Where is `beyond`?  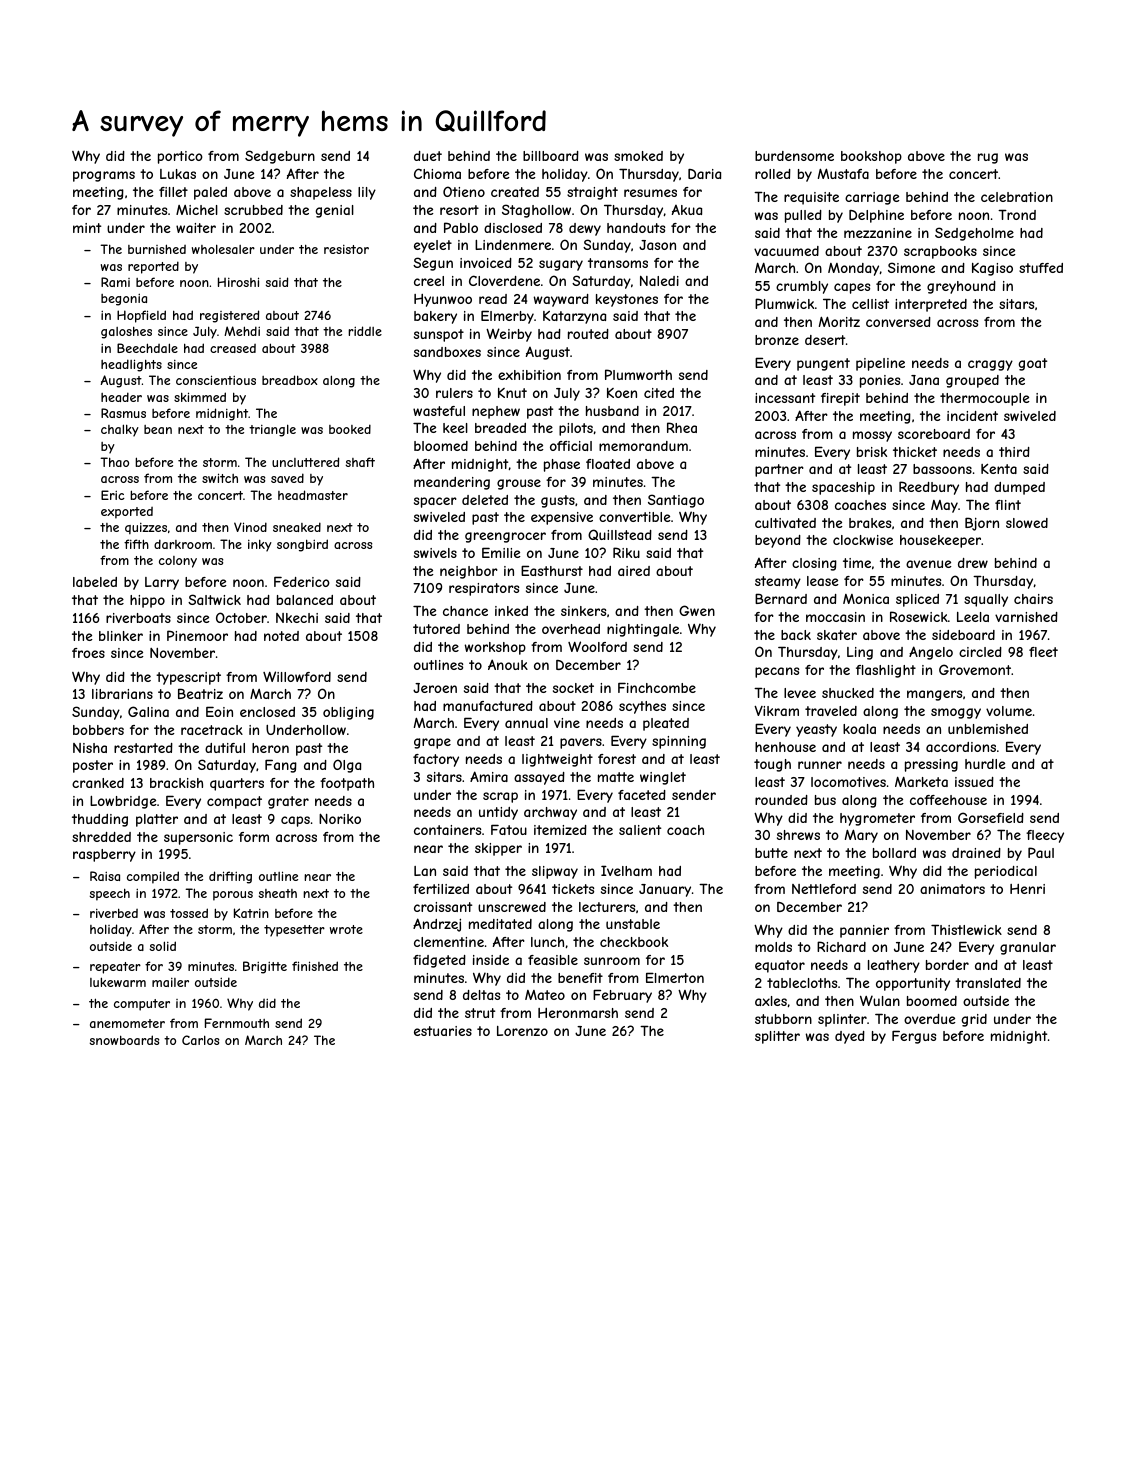 beyond is located at coordinates (778, 541).
